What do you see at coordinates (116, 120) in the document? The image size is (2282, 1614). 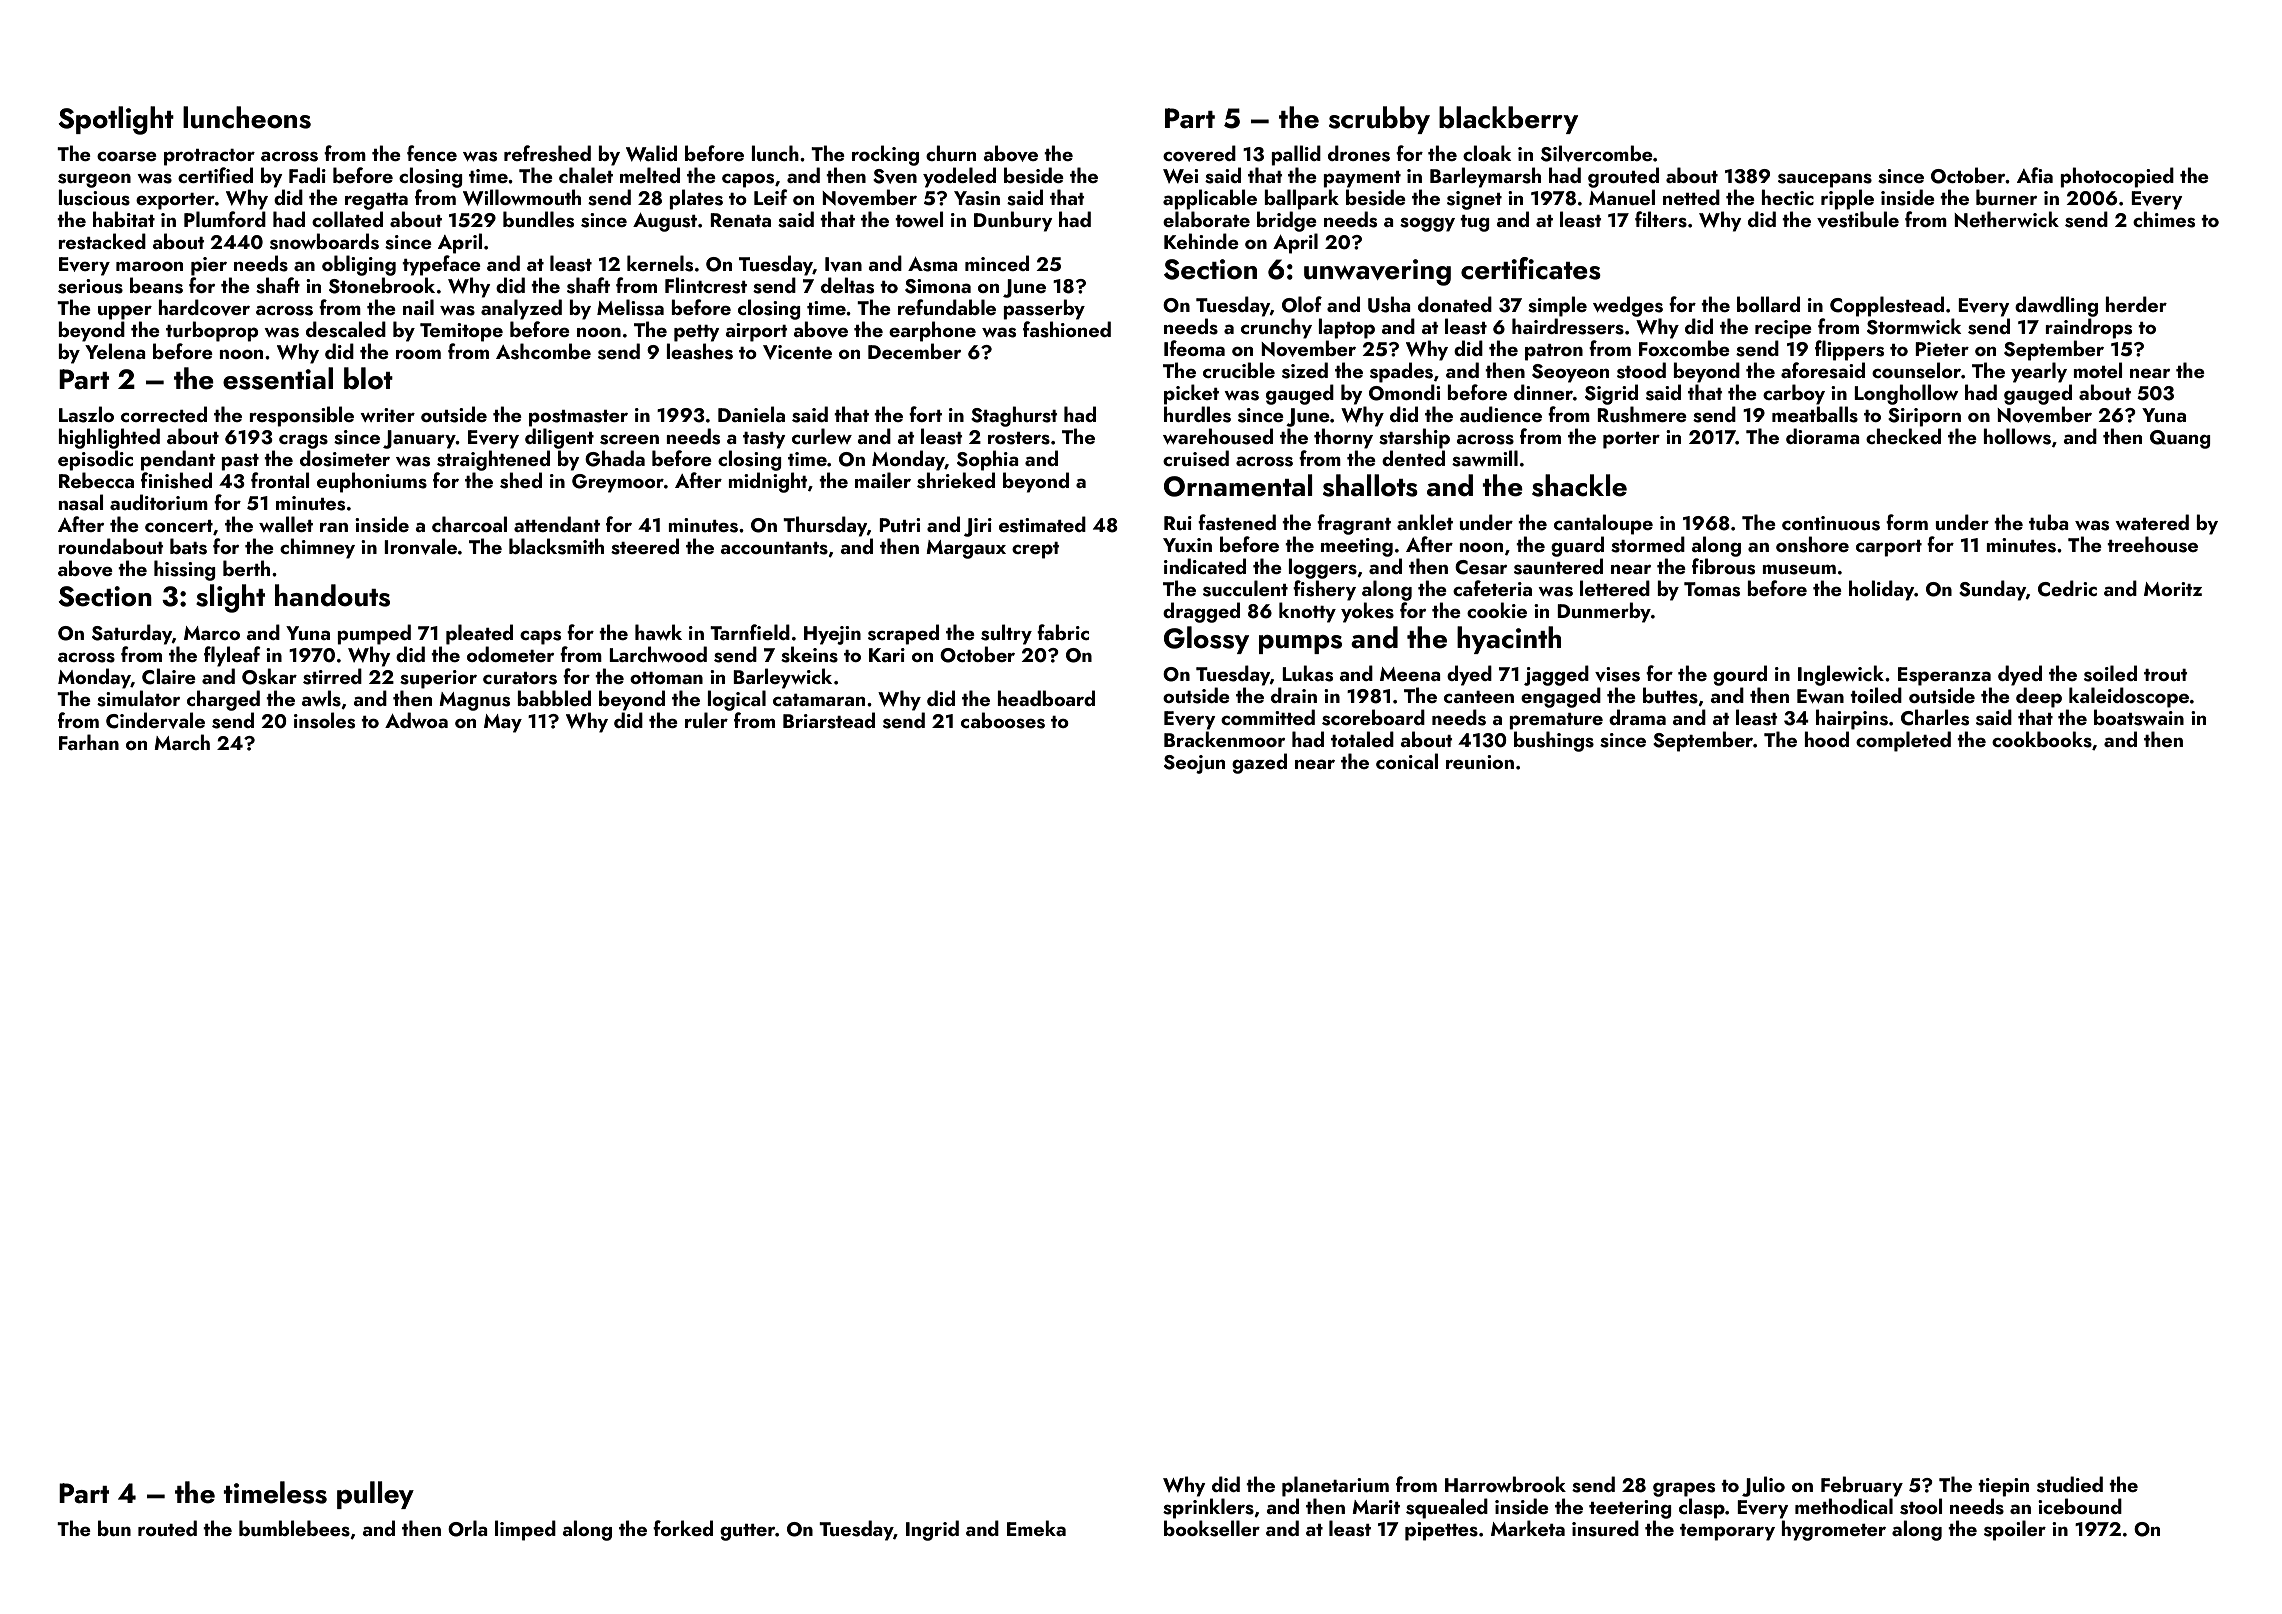 I see `Spotlight` at bounding box center [116, 120].
